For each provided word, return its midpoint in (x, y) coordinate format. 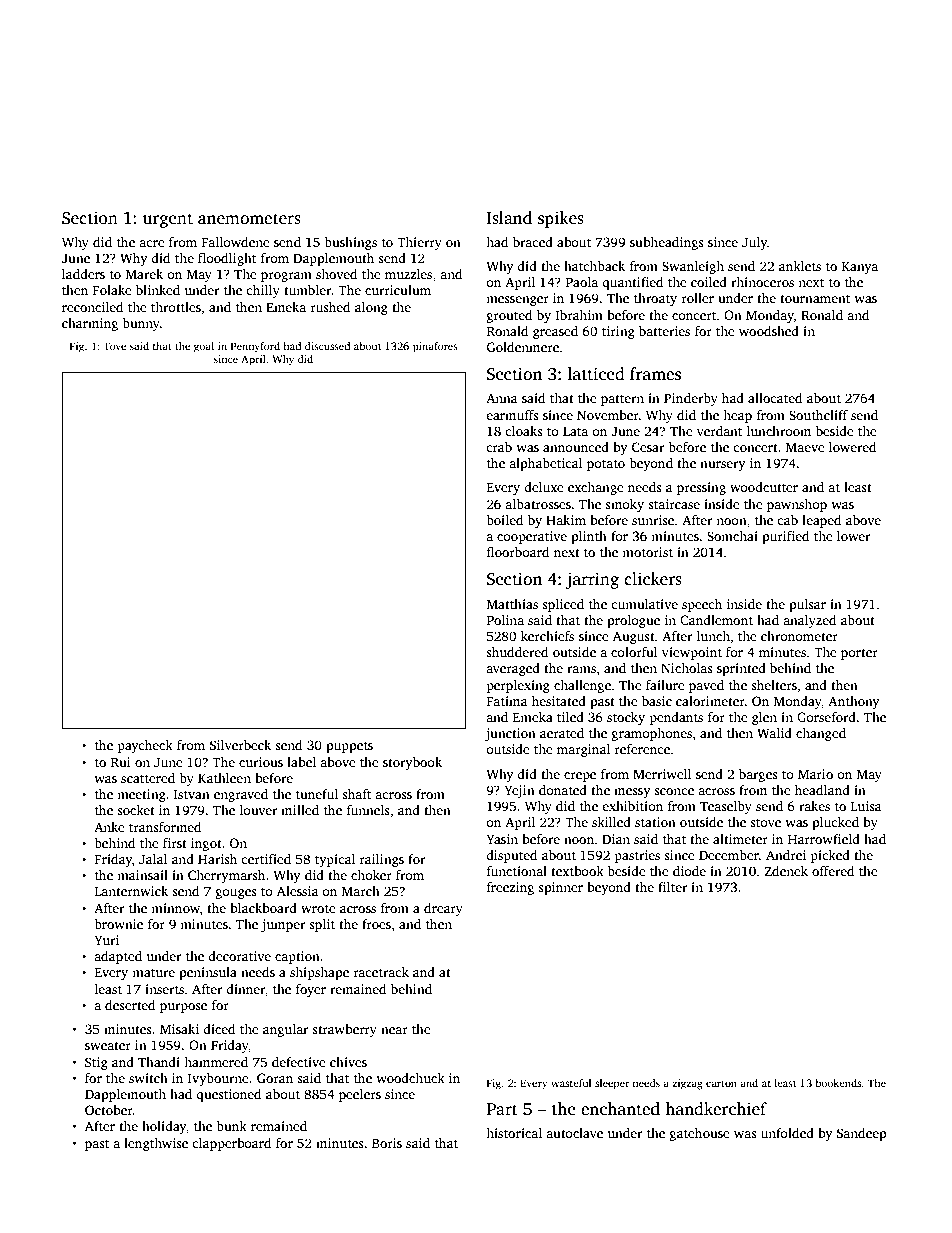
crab (499, 447)
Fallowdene (235, 242)
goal (204, 347)
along (371, 308)
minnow (175, 908)
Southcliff (818, 415)
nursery (723, 466)
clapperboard (231, 1144)
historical (514, 1133)
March (361, 891)
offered (833, 871)
